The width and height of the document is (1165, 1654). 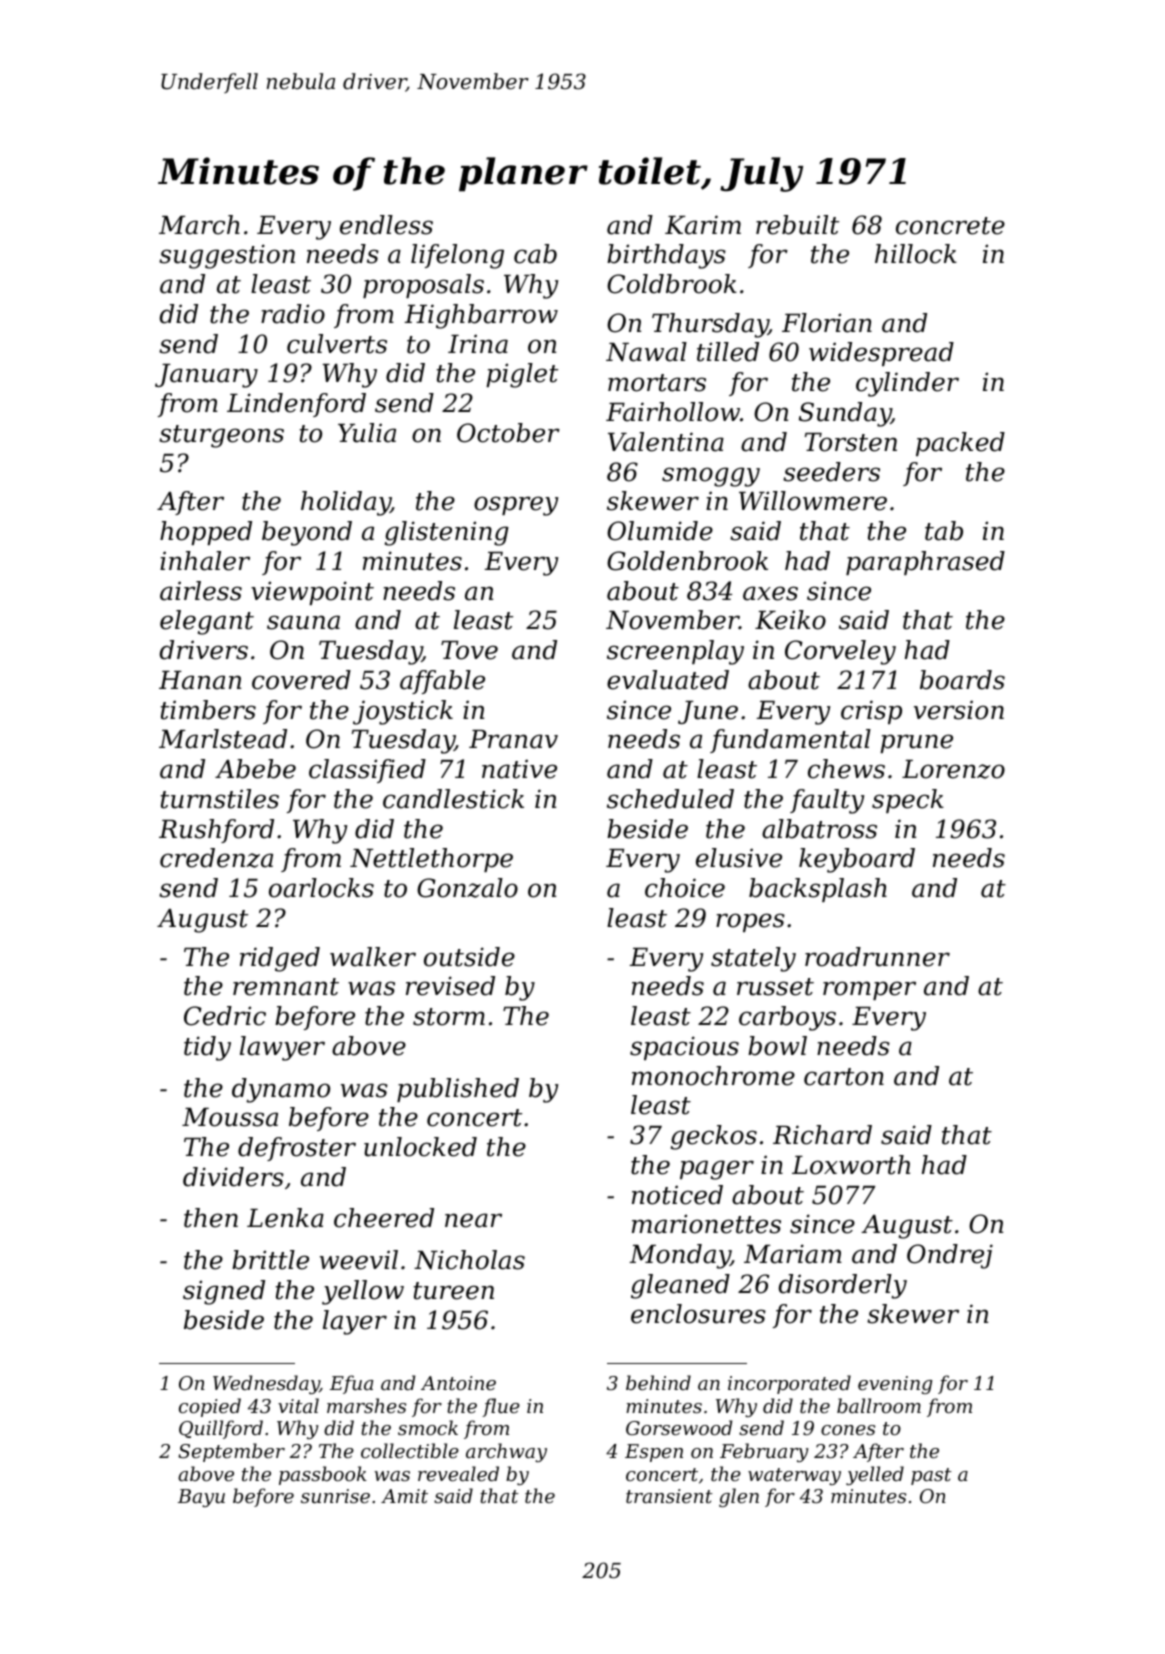 I want to click on screenplay, so click(x=675, y=652).
